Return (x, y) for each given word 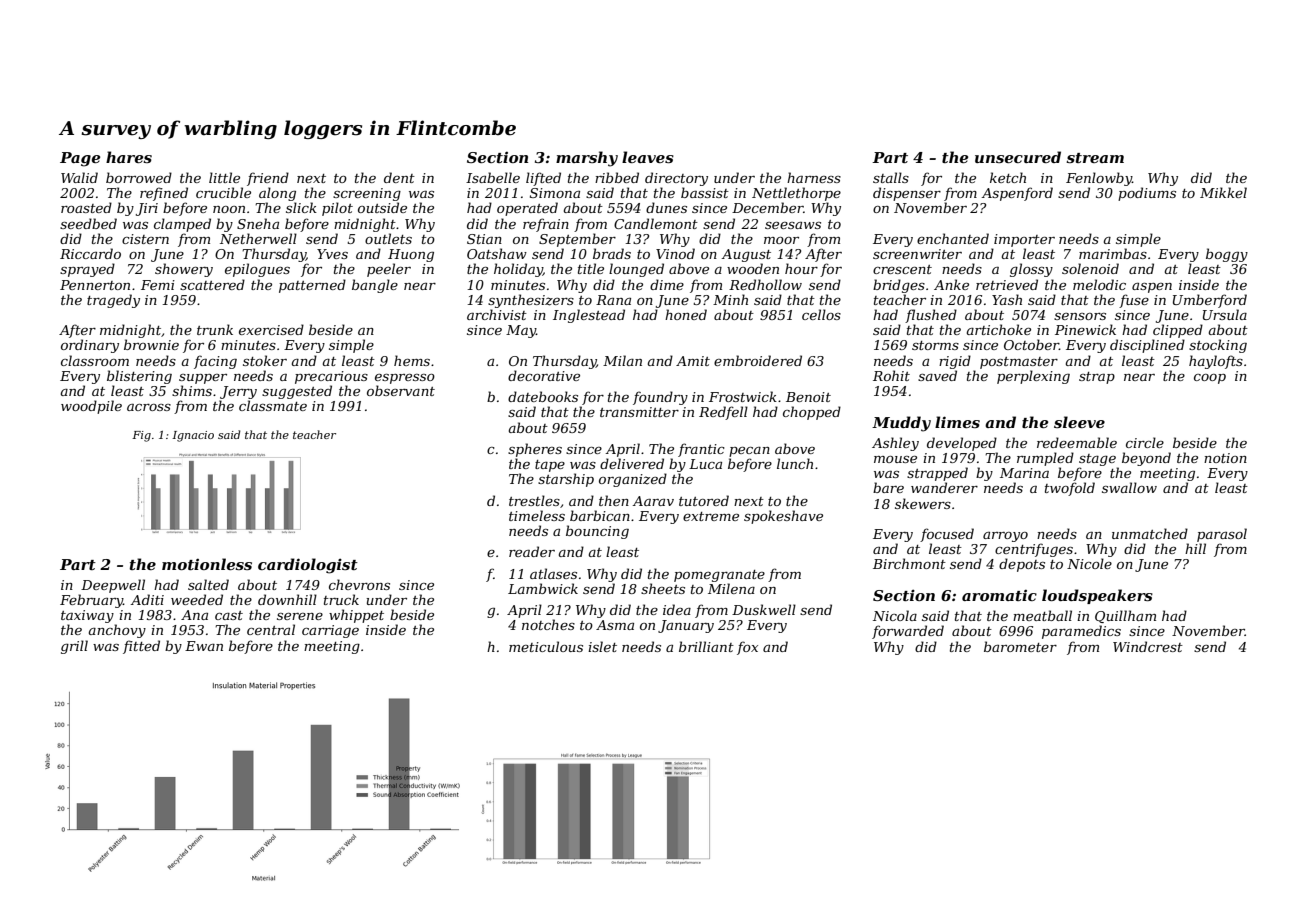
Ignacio (193, 436)
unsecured (1018, 157)
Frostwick (743, 396)
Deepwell (113, 586)
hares (129, 157)
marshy (587, 159)
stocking (1218, 346)
